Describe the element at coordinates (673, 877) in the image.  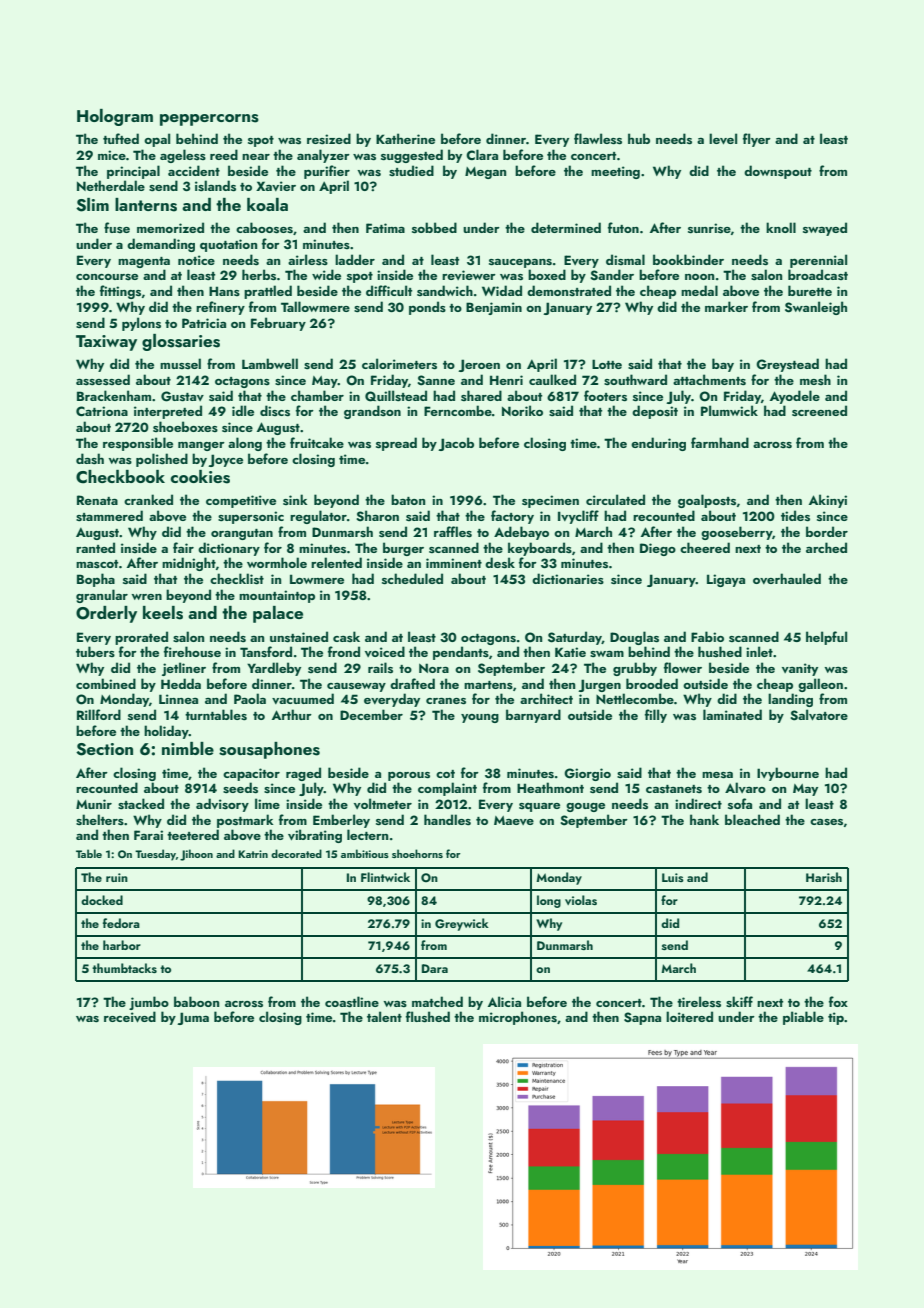
I see `Luis` at that location.
